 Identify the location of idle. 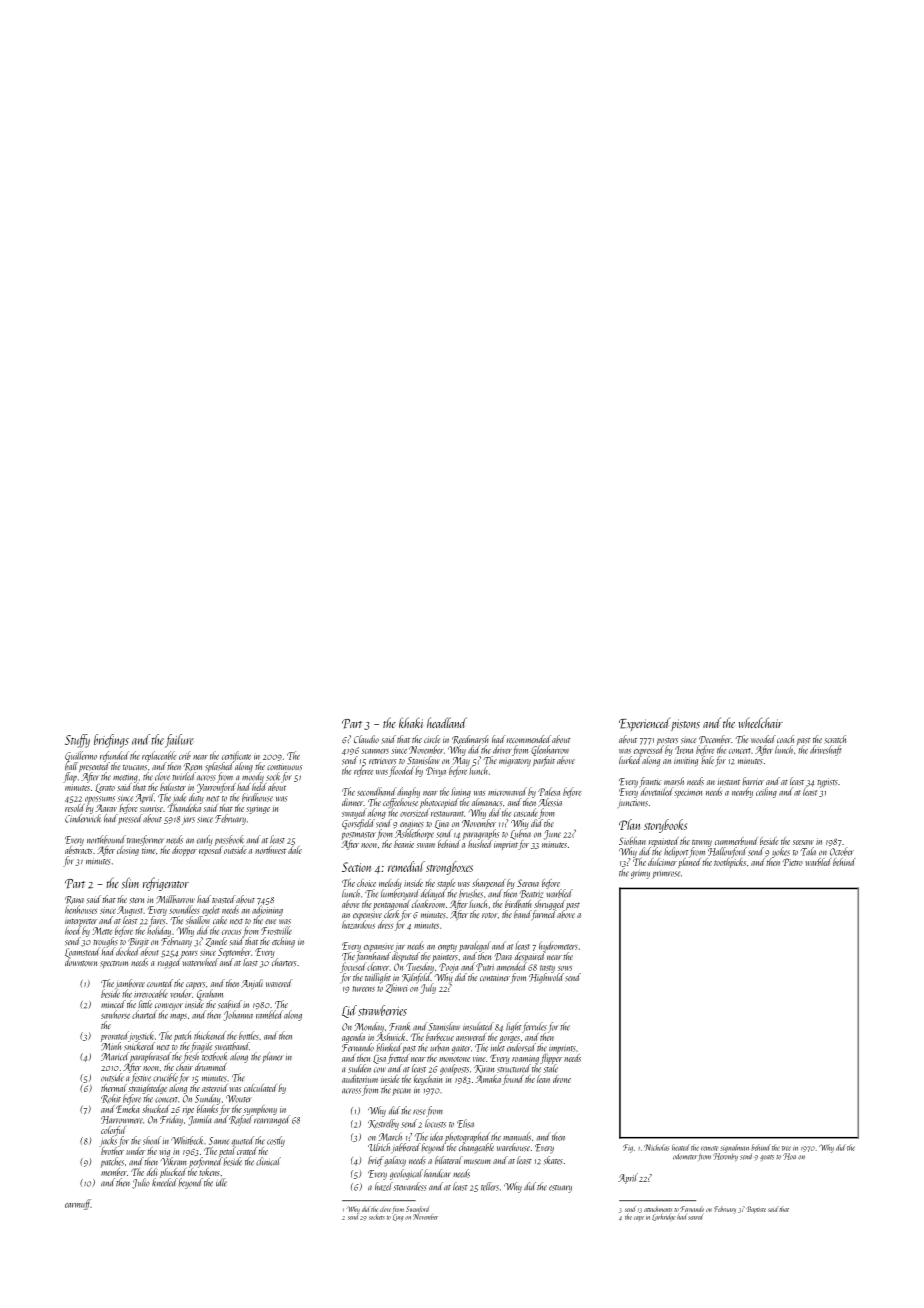
(221, 1182).
